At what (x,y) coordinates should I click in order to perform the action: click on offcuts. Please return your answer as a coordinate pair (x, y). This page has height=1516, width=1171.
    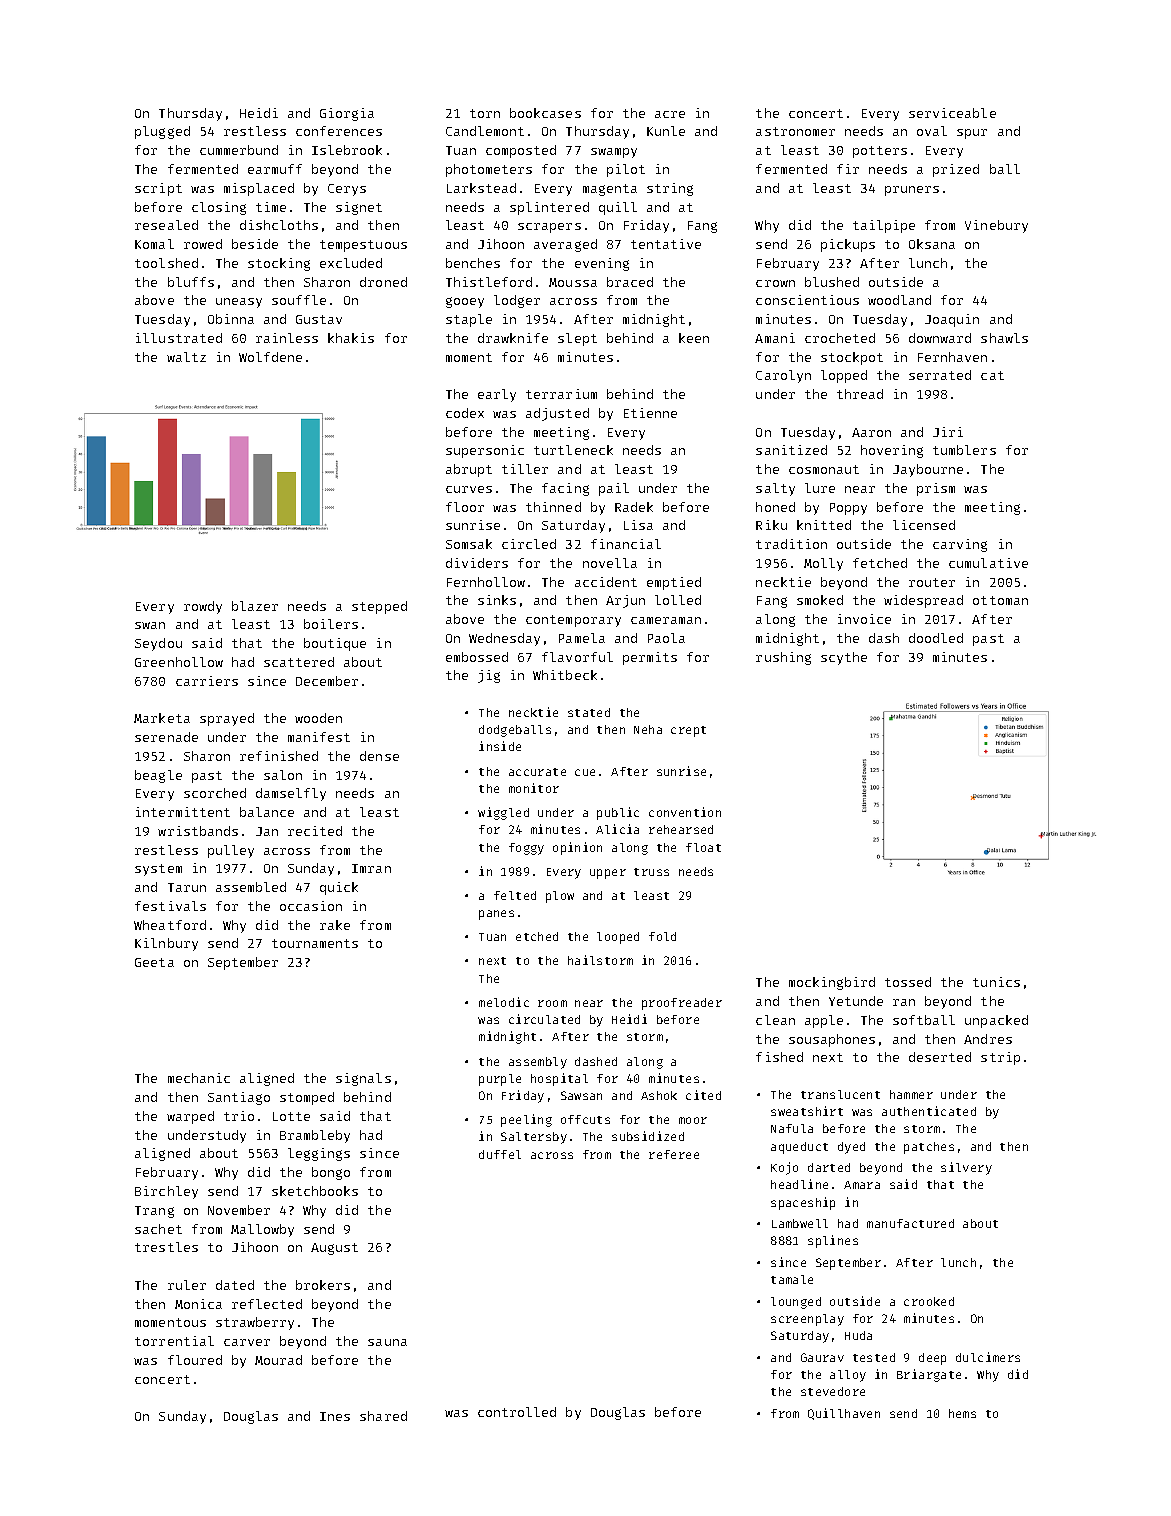
    Looking at the image, I should click on (585, 1119).
